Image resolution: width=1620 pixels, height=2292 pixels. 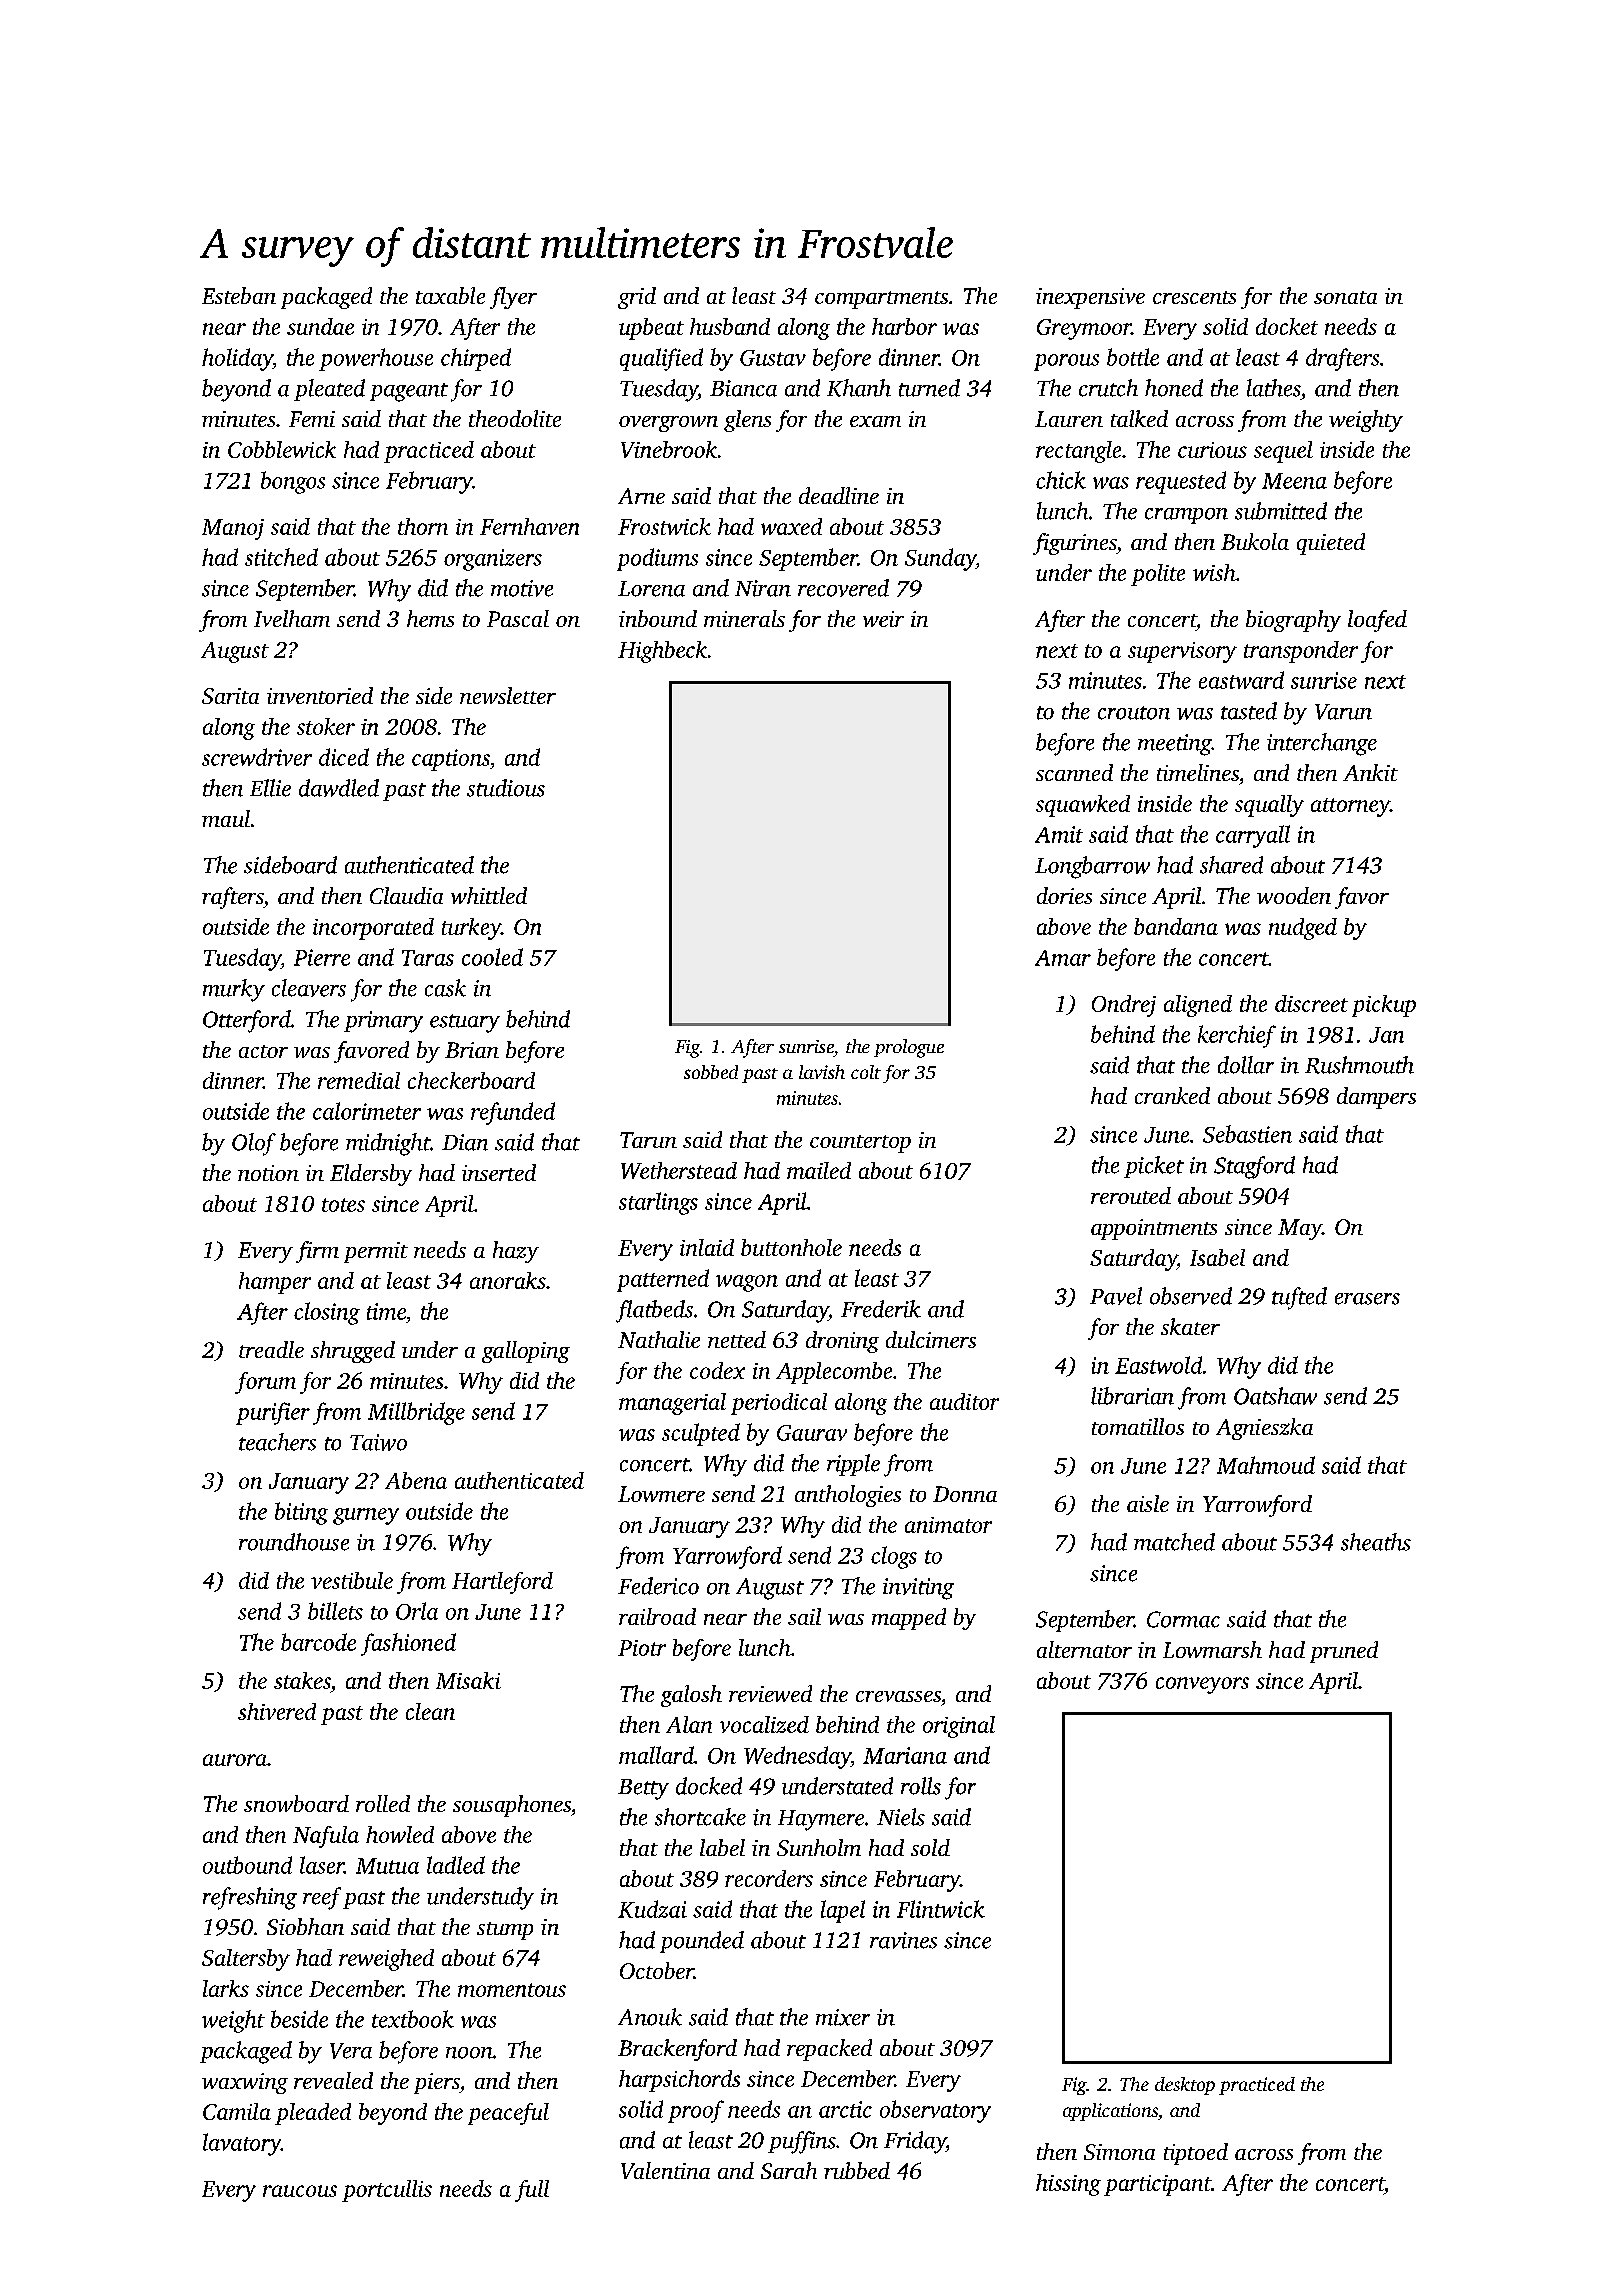 I want to click on stitched, so click(x=281, y=557).
